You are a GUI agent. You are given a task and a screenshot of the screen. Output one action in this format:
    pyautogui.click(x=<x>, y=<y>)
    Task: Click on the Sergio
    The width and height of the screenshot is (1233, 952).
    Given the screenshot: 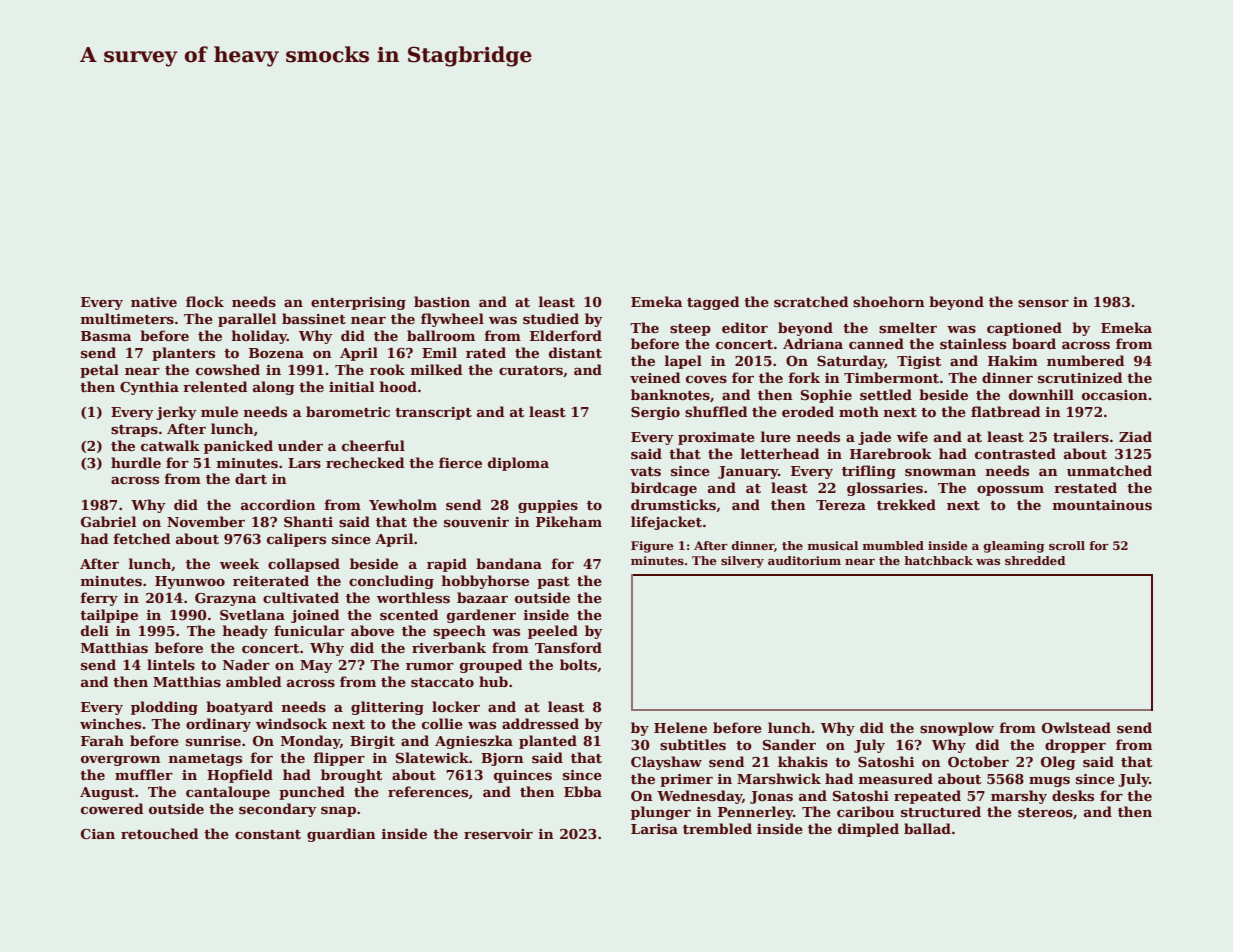 What is the action you would take?
    pyautogui.click(x=655, y=413)
